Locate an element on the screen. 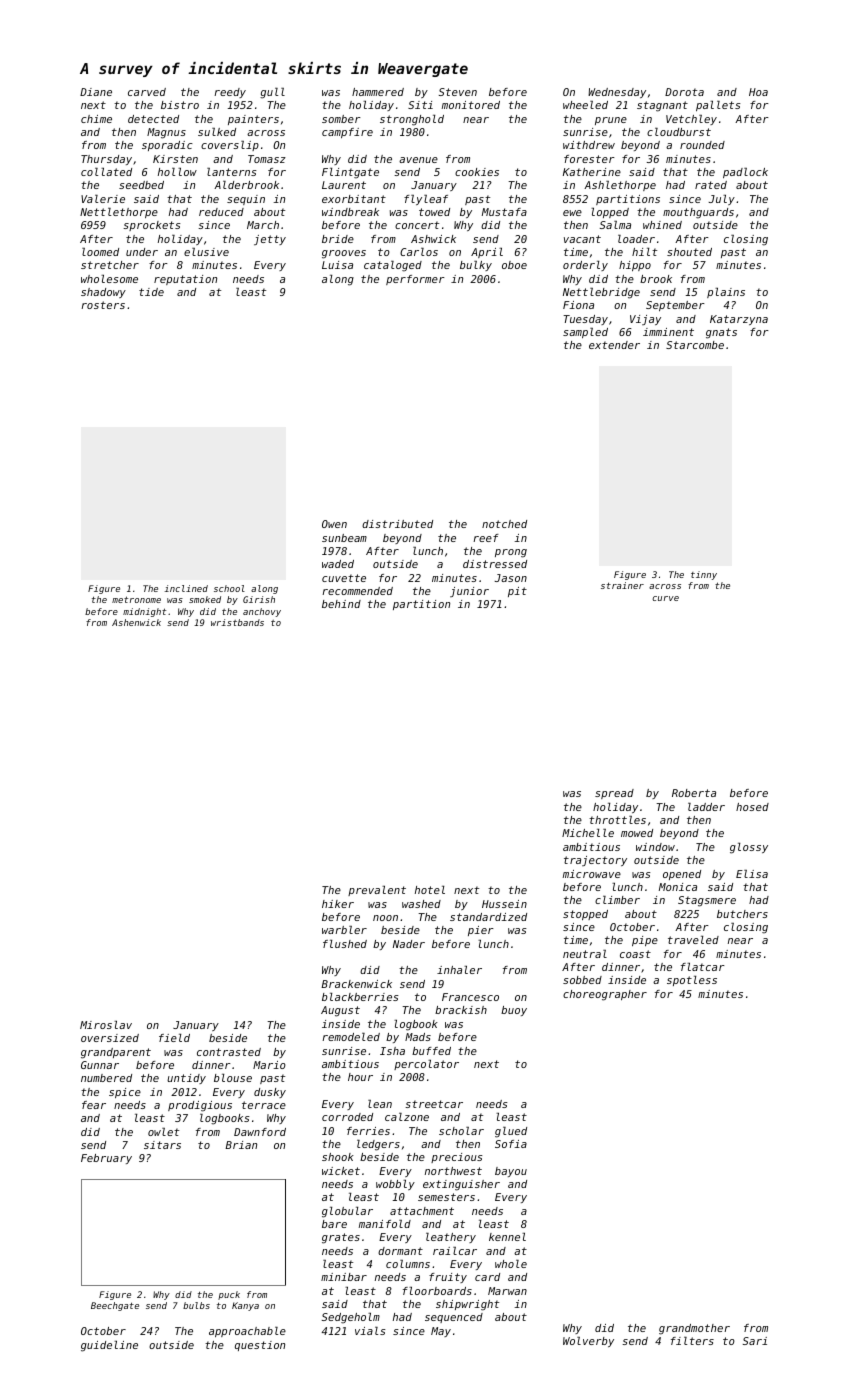  Sari is located at coordinates (755, 1341).
